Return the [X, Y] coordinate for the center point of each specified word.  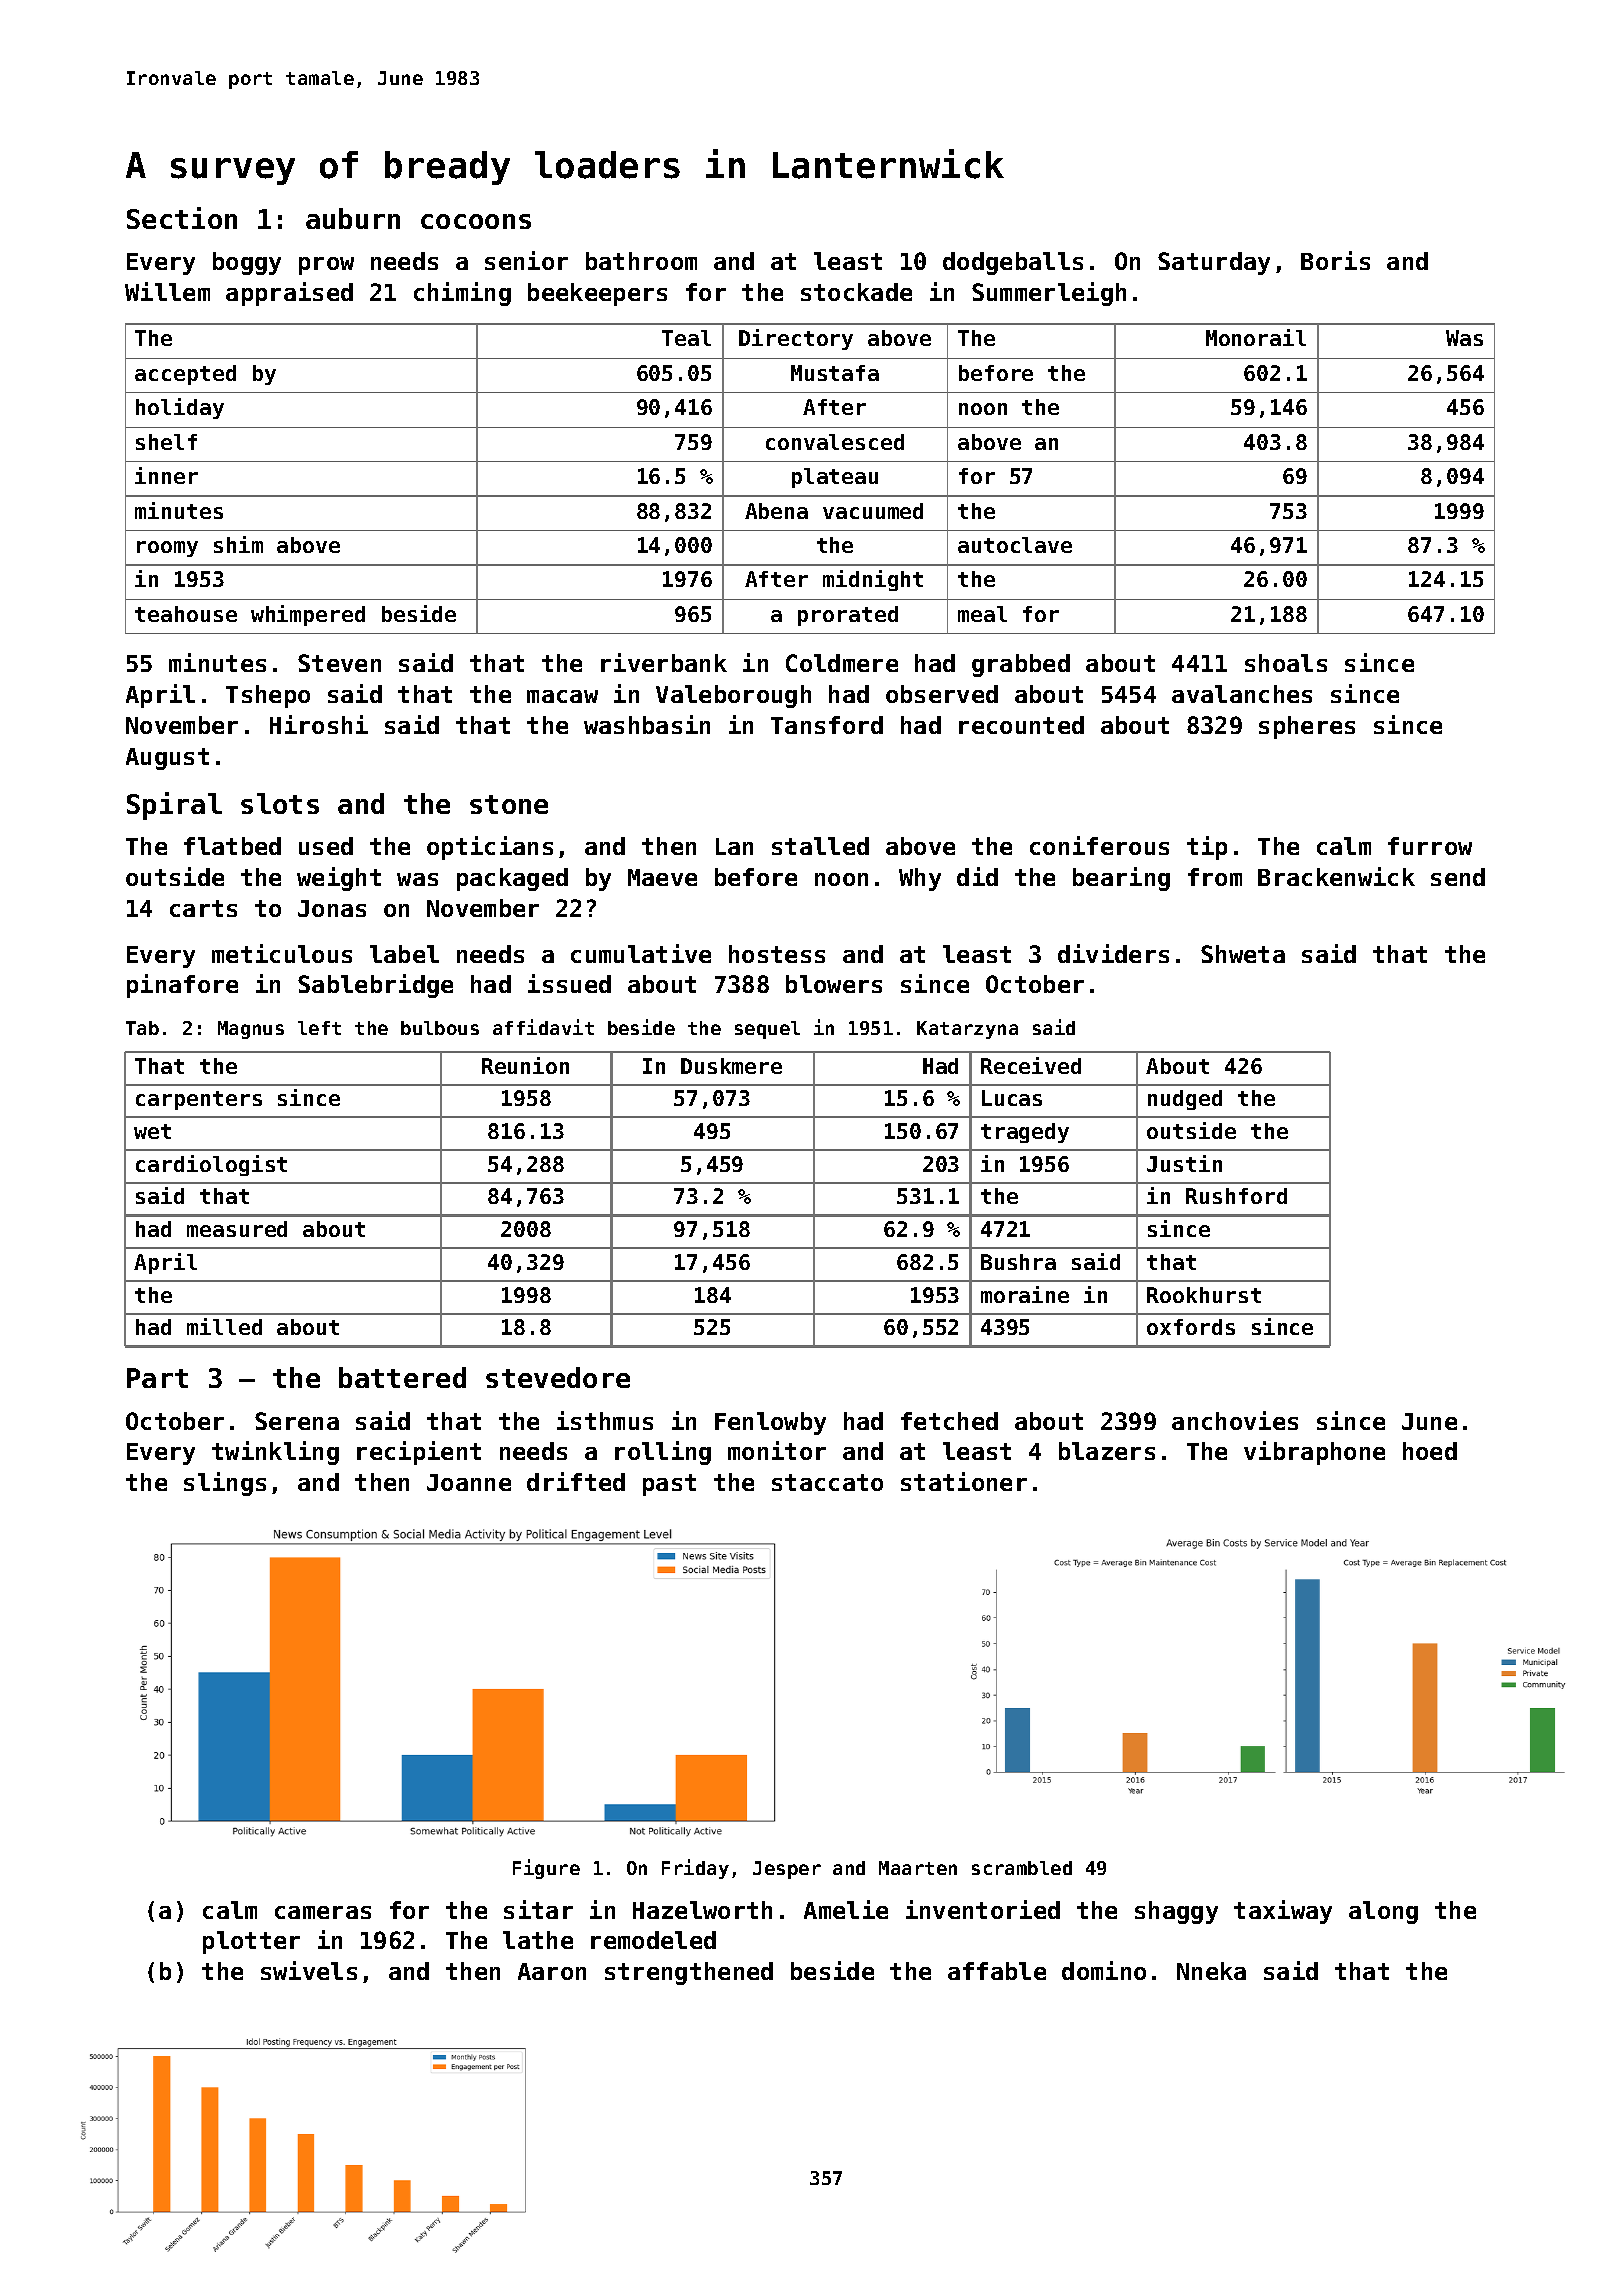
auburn [353, 218]
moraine [1025, 1294]
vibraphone [1314, 1453]
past [669, 1485]
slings [225, 1484]
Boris [1335, 260]
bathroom [641, 261]
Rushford [1236, 1196]
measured [237, 1229]
